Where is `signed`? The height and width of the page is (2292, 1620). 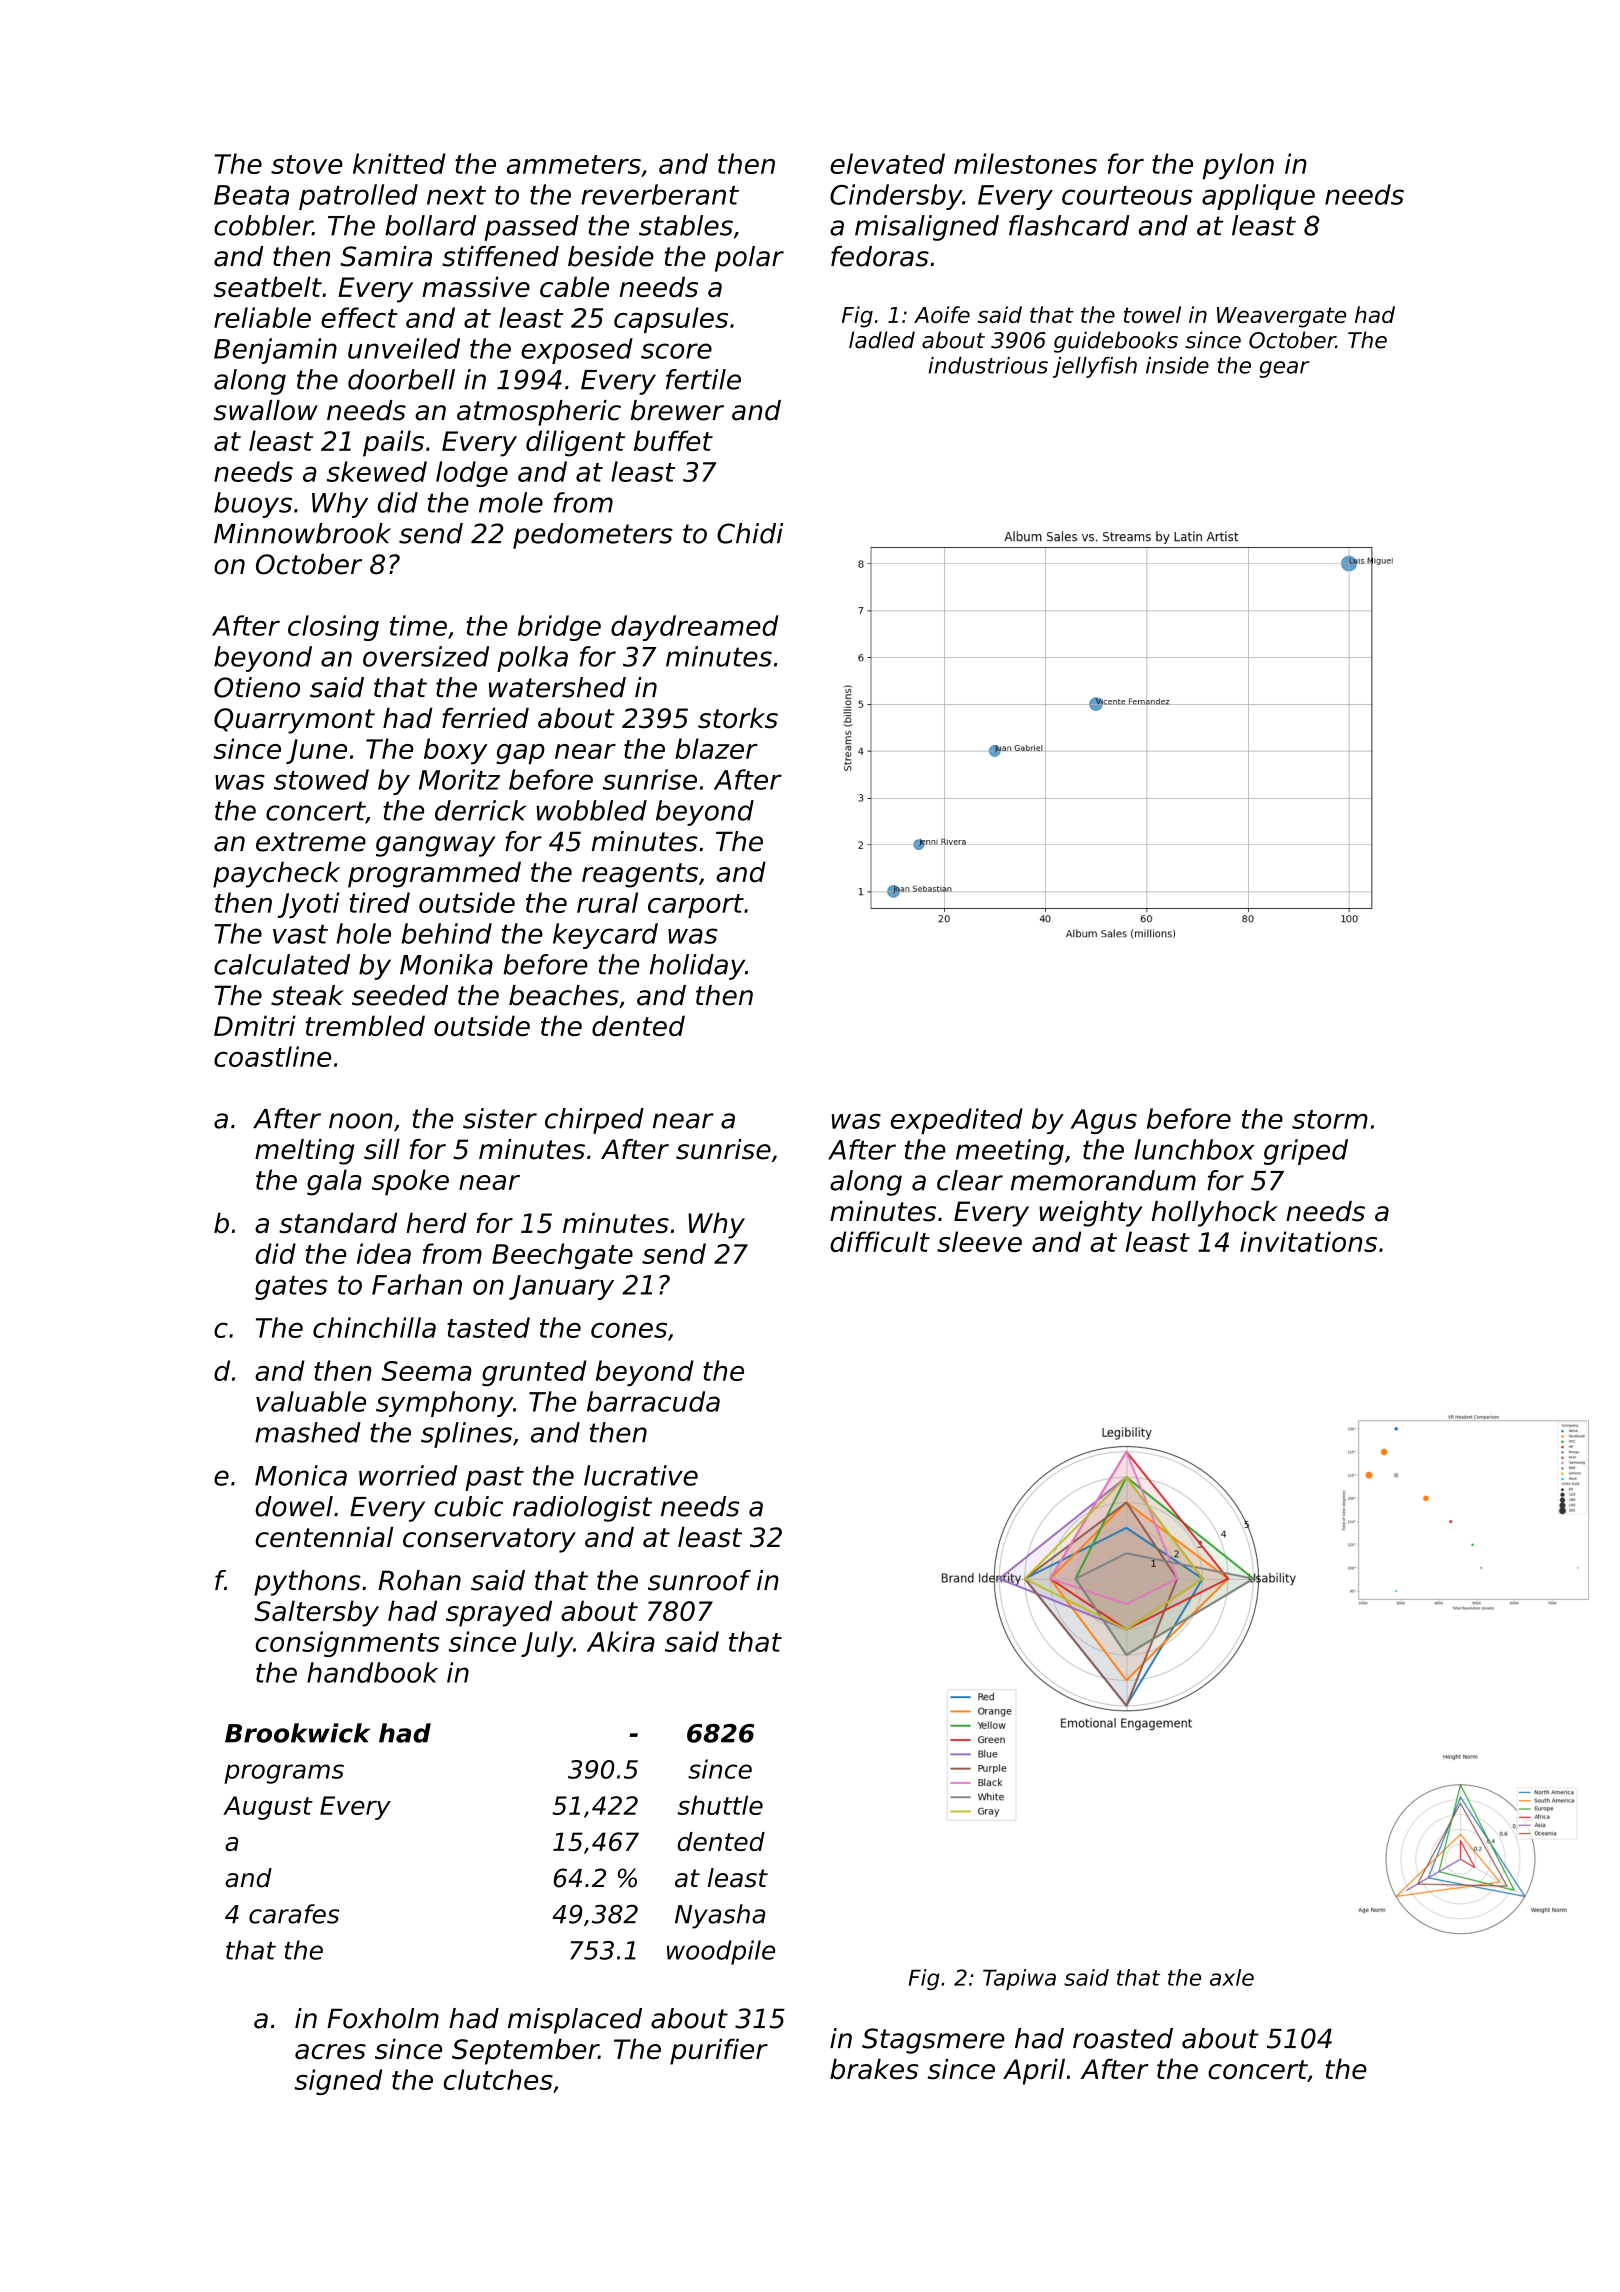
signed is located at coordinates (338, 2082).
